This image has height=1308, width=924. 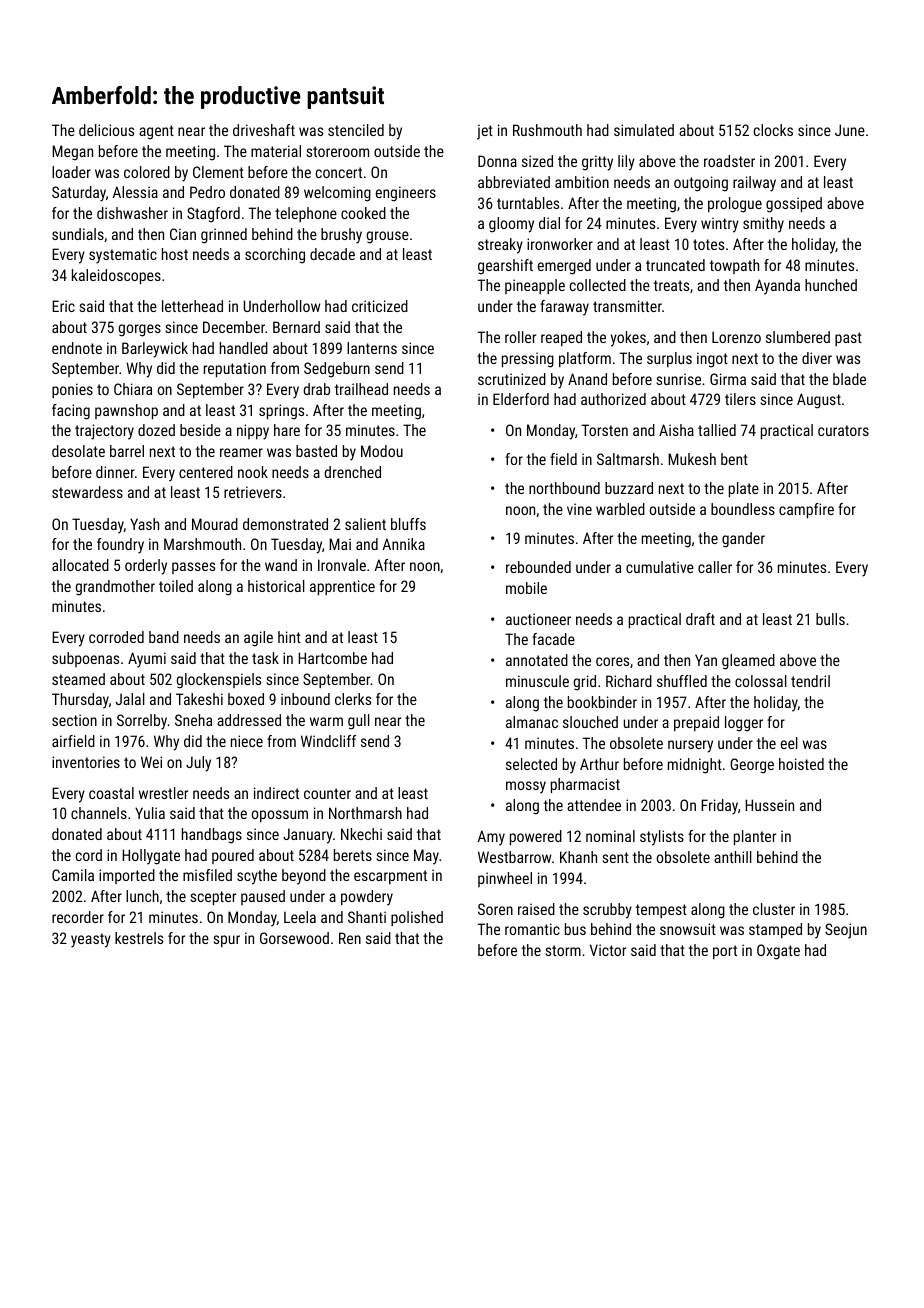 I want to click on grandmother, so click(x=115, y=588).
